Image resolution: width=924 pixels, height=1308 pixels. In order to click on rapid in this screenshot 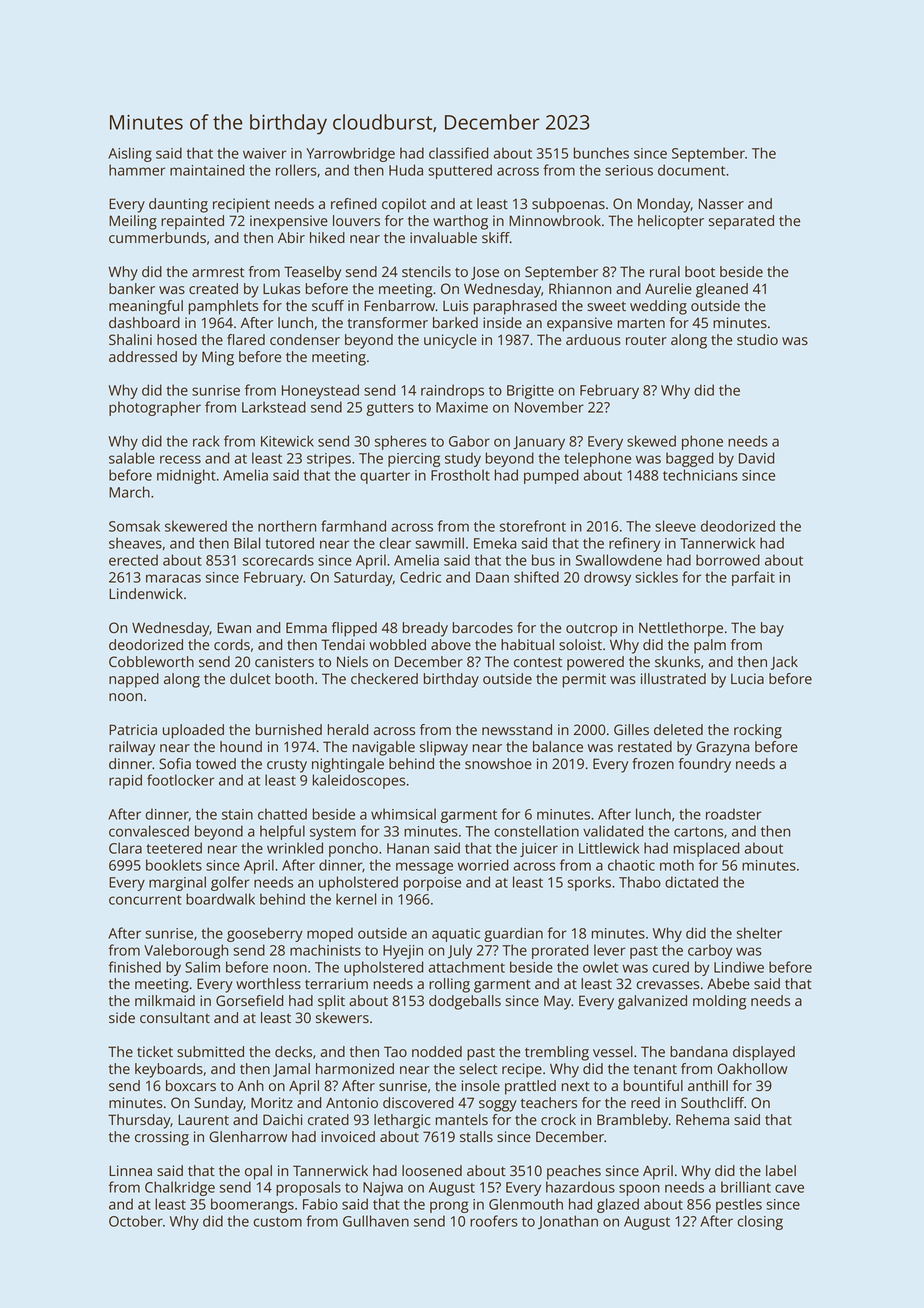, I will do `click(125, 781)`.
